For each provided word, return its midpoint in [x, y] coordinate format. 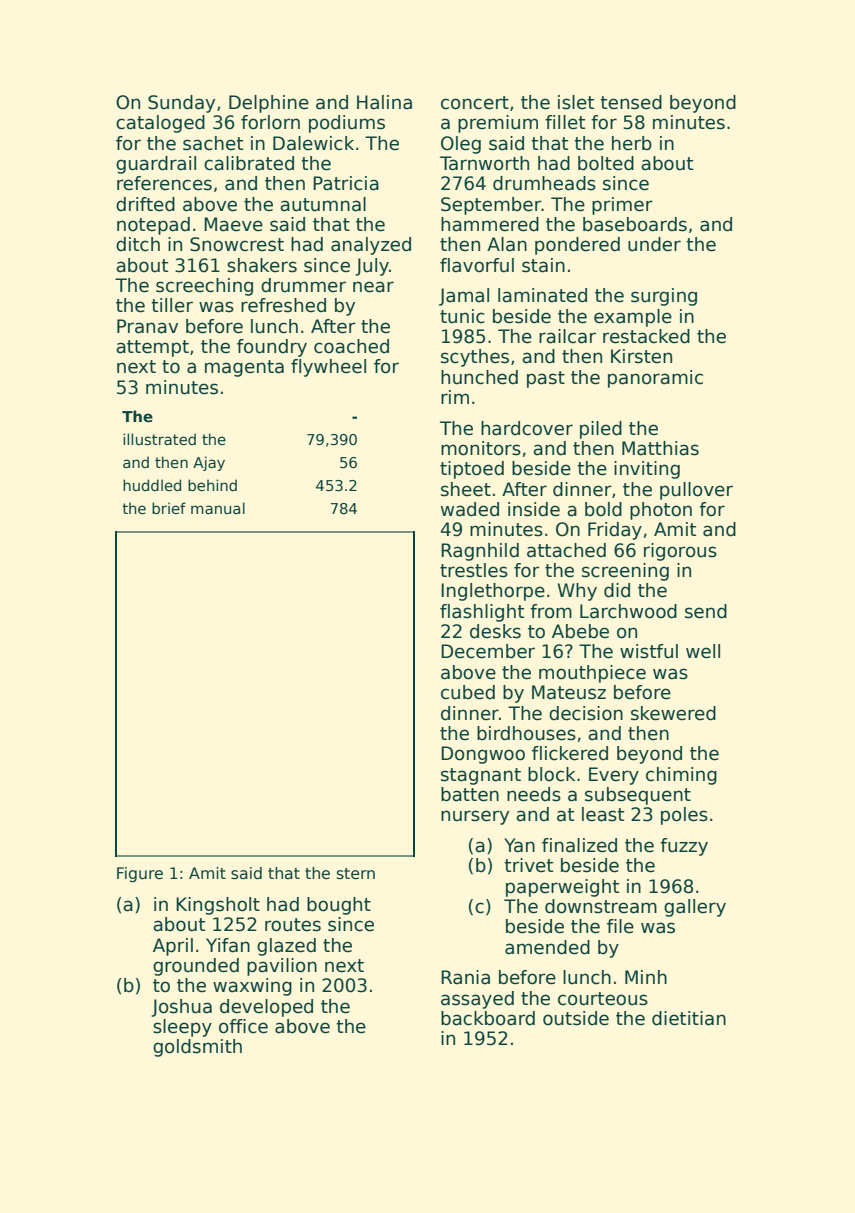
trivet [528, 865]
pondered [577, 246]
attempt [152, 348]
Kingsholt [218, 906]
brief [169, 508]
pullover [696, 491]
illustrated [159, 439]
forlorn [270, 122]
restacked [646, 336]
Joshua [181, 1008]
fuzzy [684, 847]
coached [351, 346]
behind [212, 485]
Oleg [461, 145]
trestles [474, 570]
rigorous [680, 552]
